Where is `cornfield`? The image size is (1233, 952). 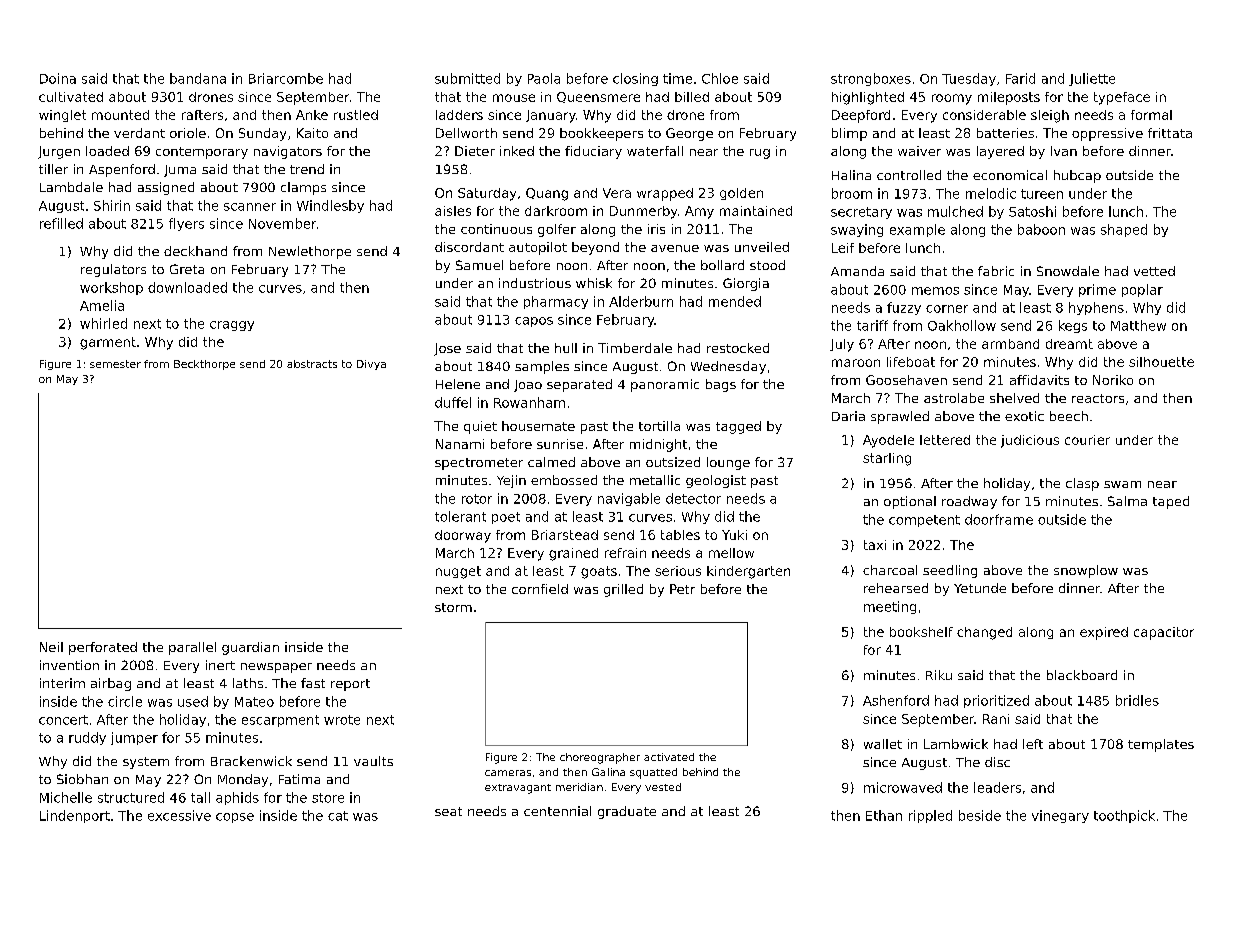 cornfield is located at coordinates (540, 589).
